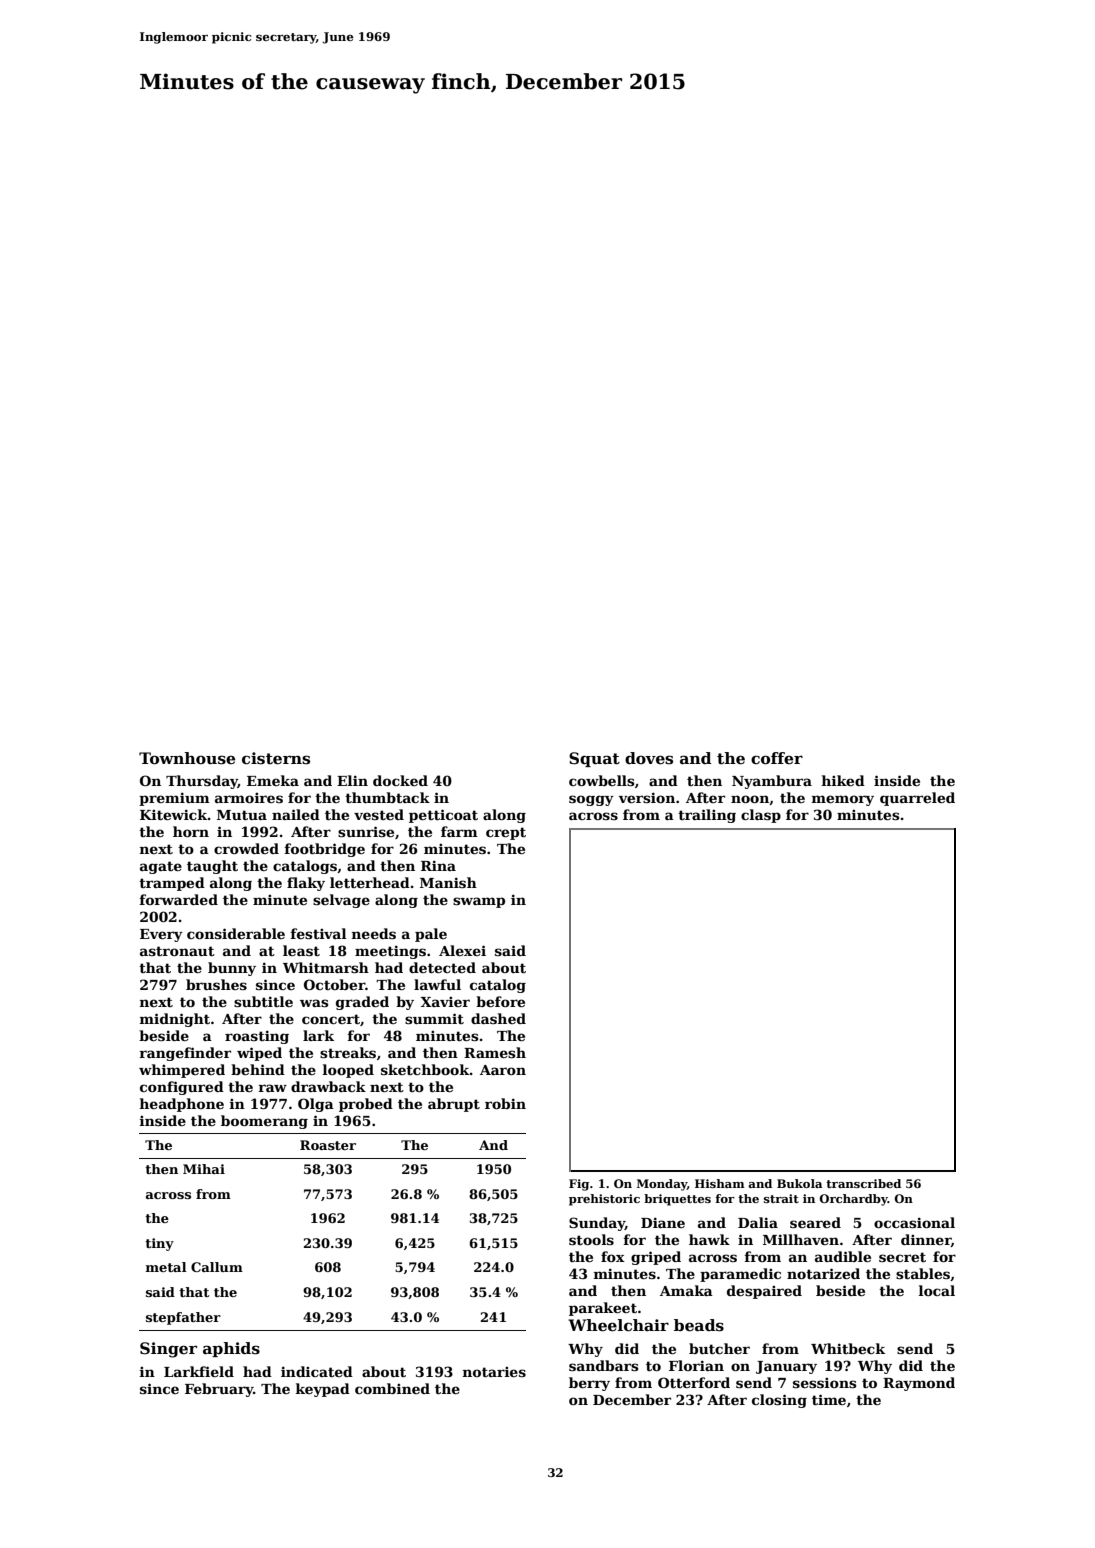  I want to click on strait, so click(781, 1198).
